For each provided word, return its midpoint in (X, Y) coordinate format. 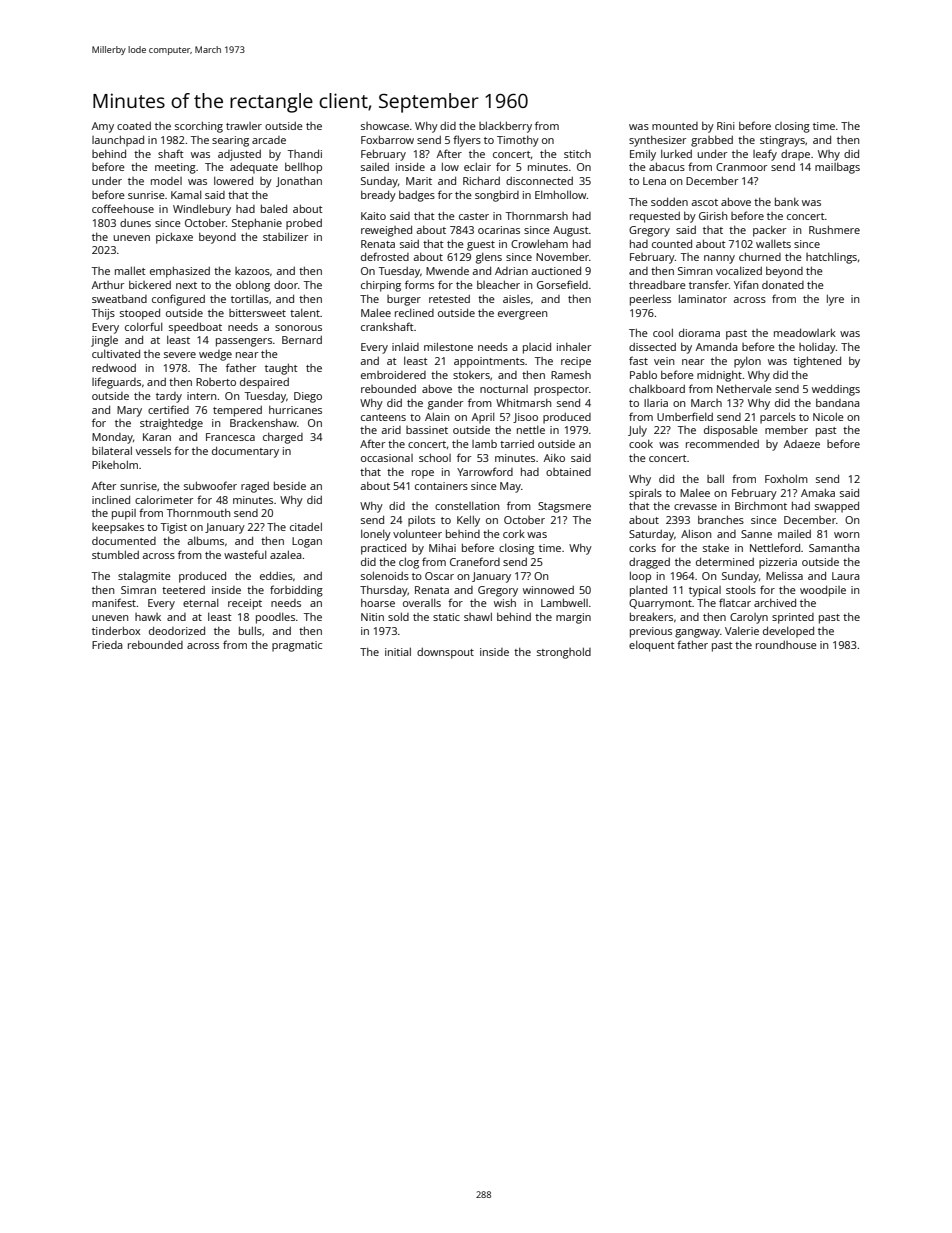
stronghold (564, 653)
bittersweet (257, 313)
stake (716, 548)
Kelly (468, 521)
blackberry (505, 127)
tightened (817, 362)
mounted (675, 126)
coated (134, 126)
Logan (307, 542)
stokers (471, 375)
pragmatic (297, 646)
